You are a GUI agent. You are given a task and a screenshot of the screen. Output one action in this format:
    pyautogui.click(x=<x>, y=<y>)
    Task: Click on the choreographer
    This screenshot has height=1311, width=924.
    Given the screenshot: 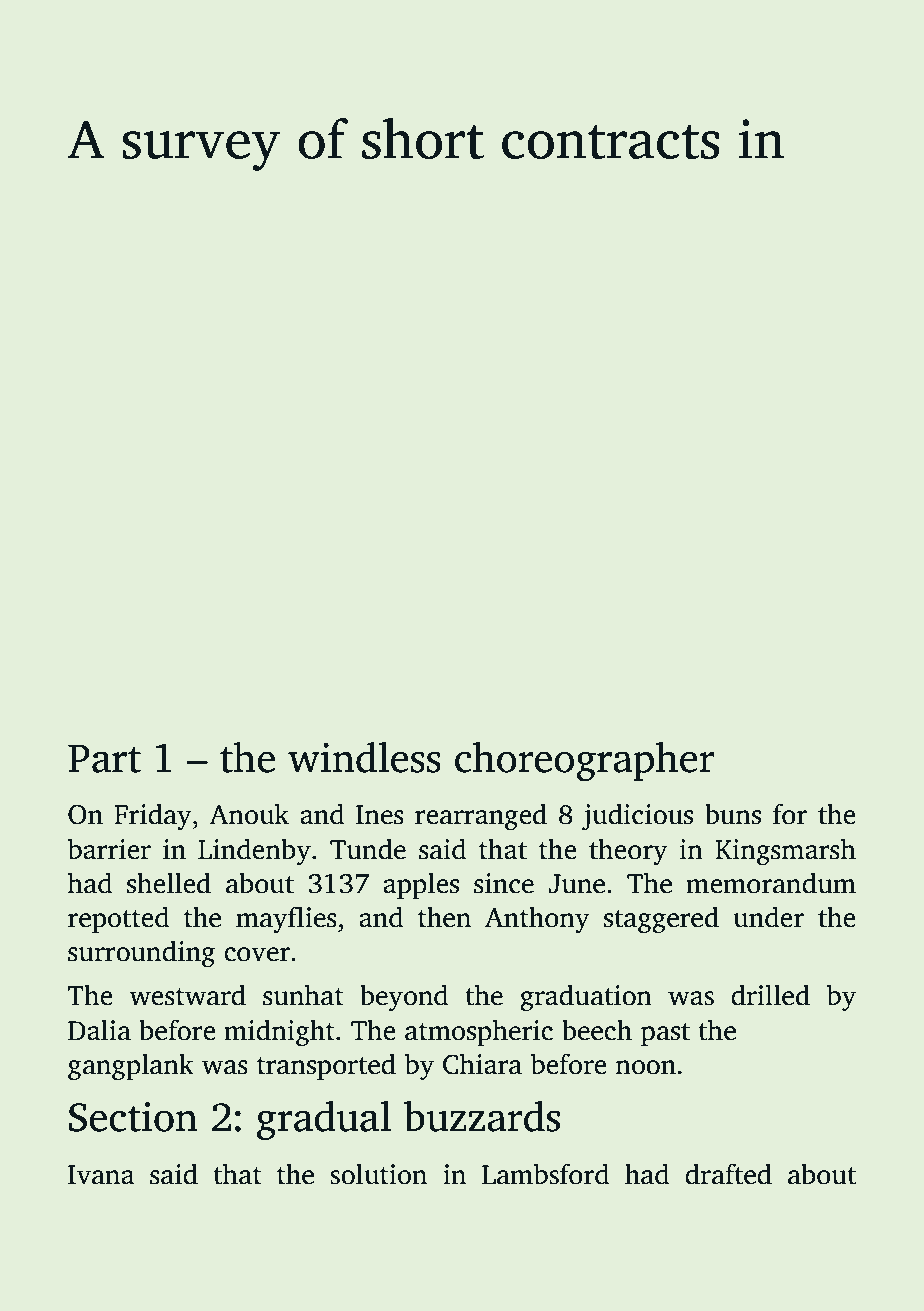 What is the action you would take?
    pyautogui.click(x=584, y=761)
